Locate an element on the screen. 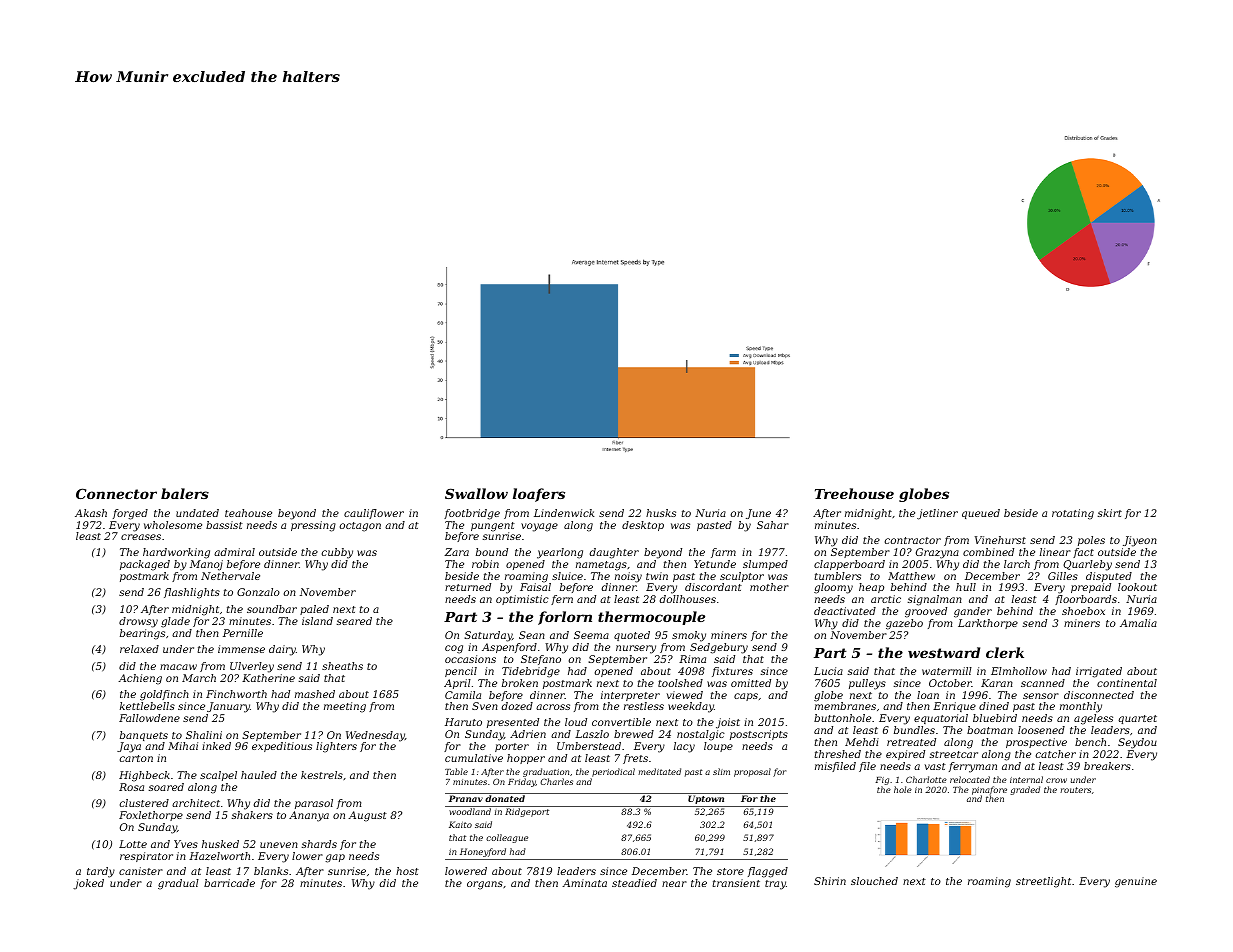 The height and width of the screenshot is (952, 1233). streetlight is located at coordinates (1043, 882).
